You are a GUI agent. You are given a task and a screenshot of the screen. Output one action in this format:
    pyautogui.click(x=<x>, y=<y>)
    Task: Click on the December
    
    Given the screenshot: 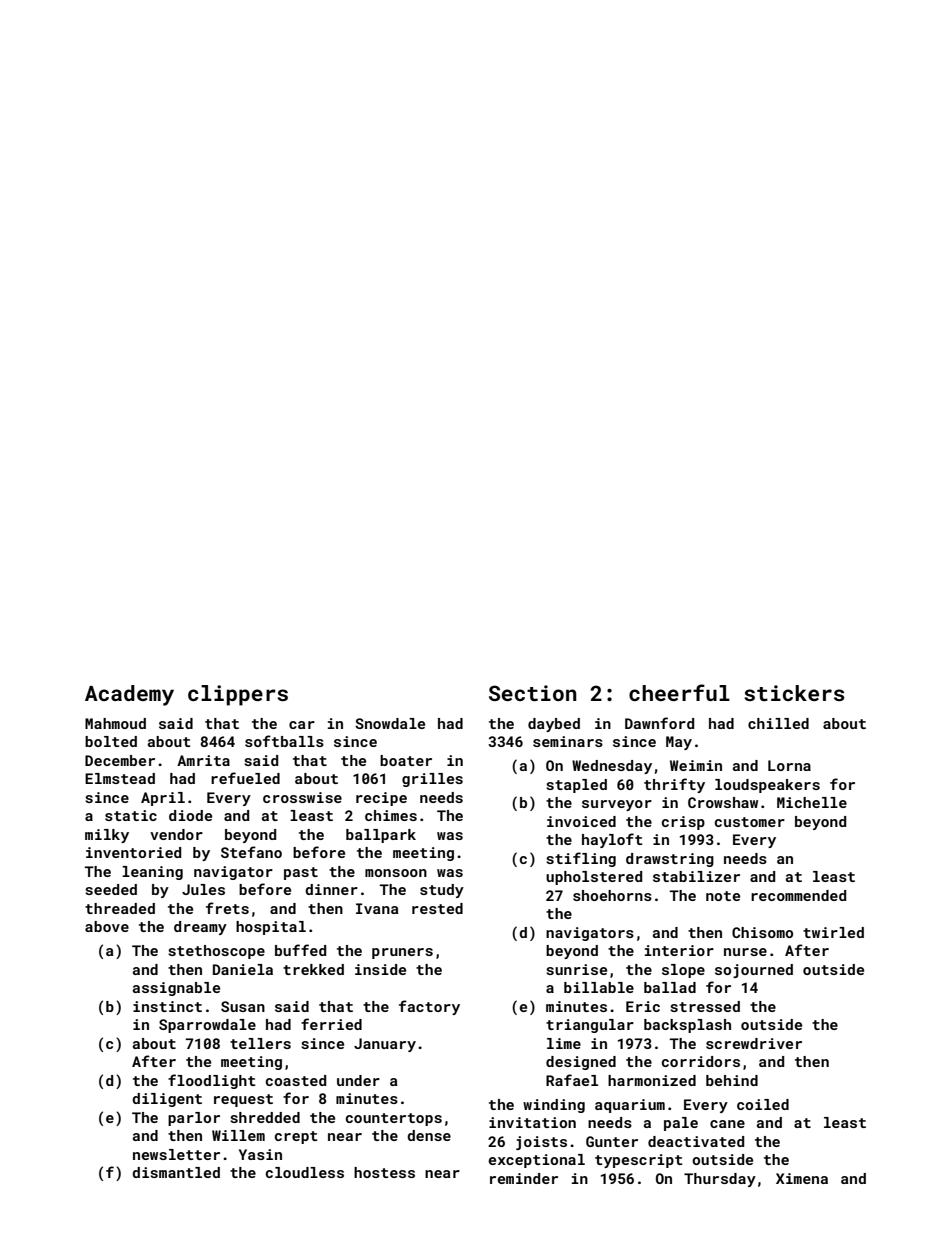 What is the action you would take?
    pyautogui.click(x=120, y=760)
